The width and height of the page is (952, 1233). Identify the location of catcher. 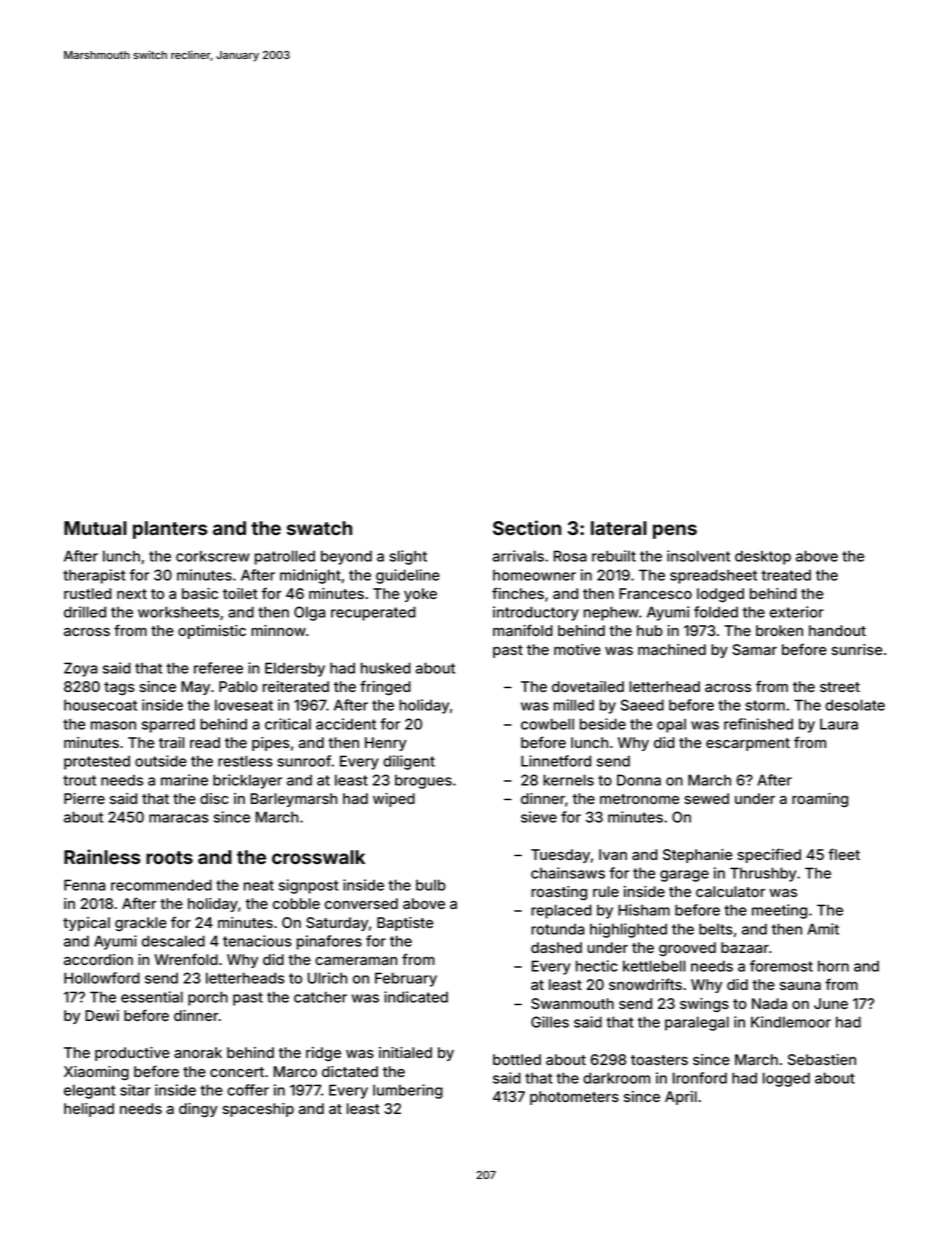
(320, 997).
